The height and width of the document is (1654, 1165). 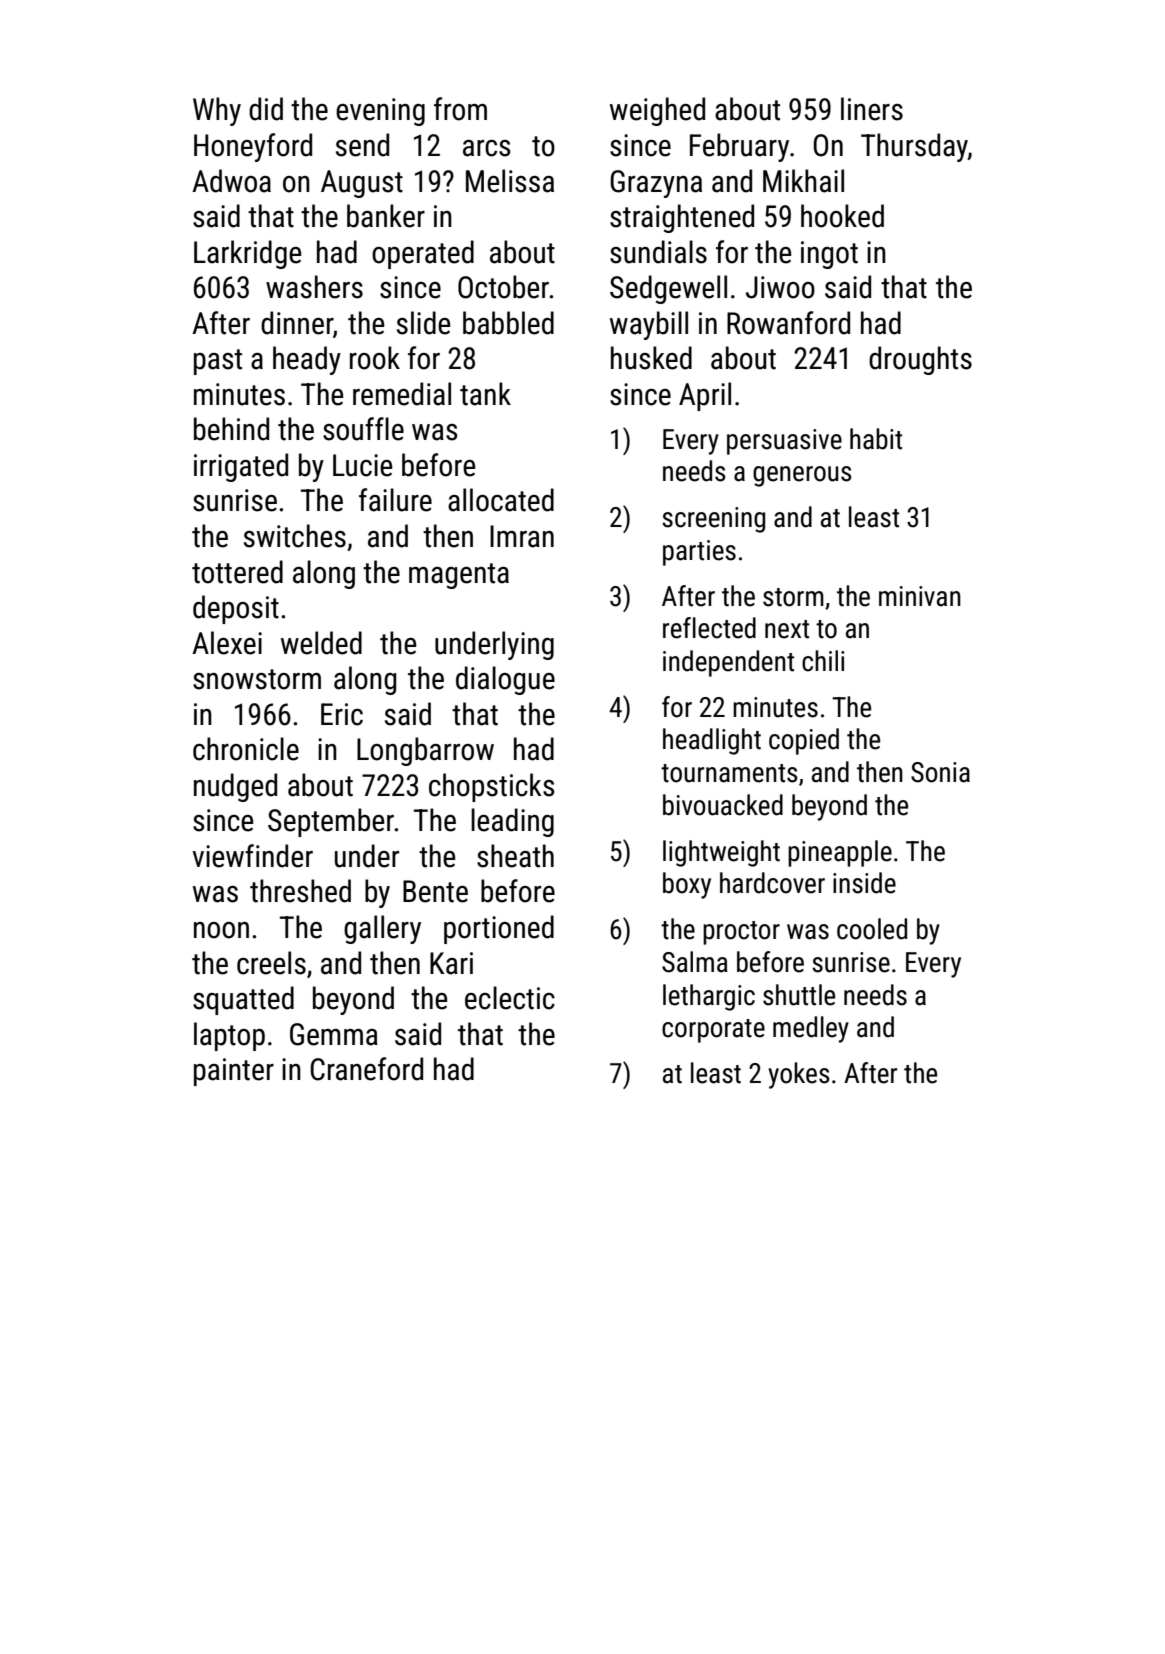 What do you see at coordinates (366, 1069) in the document?
I see `Craneford` at bounding box center [366, 1069].
